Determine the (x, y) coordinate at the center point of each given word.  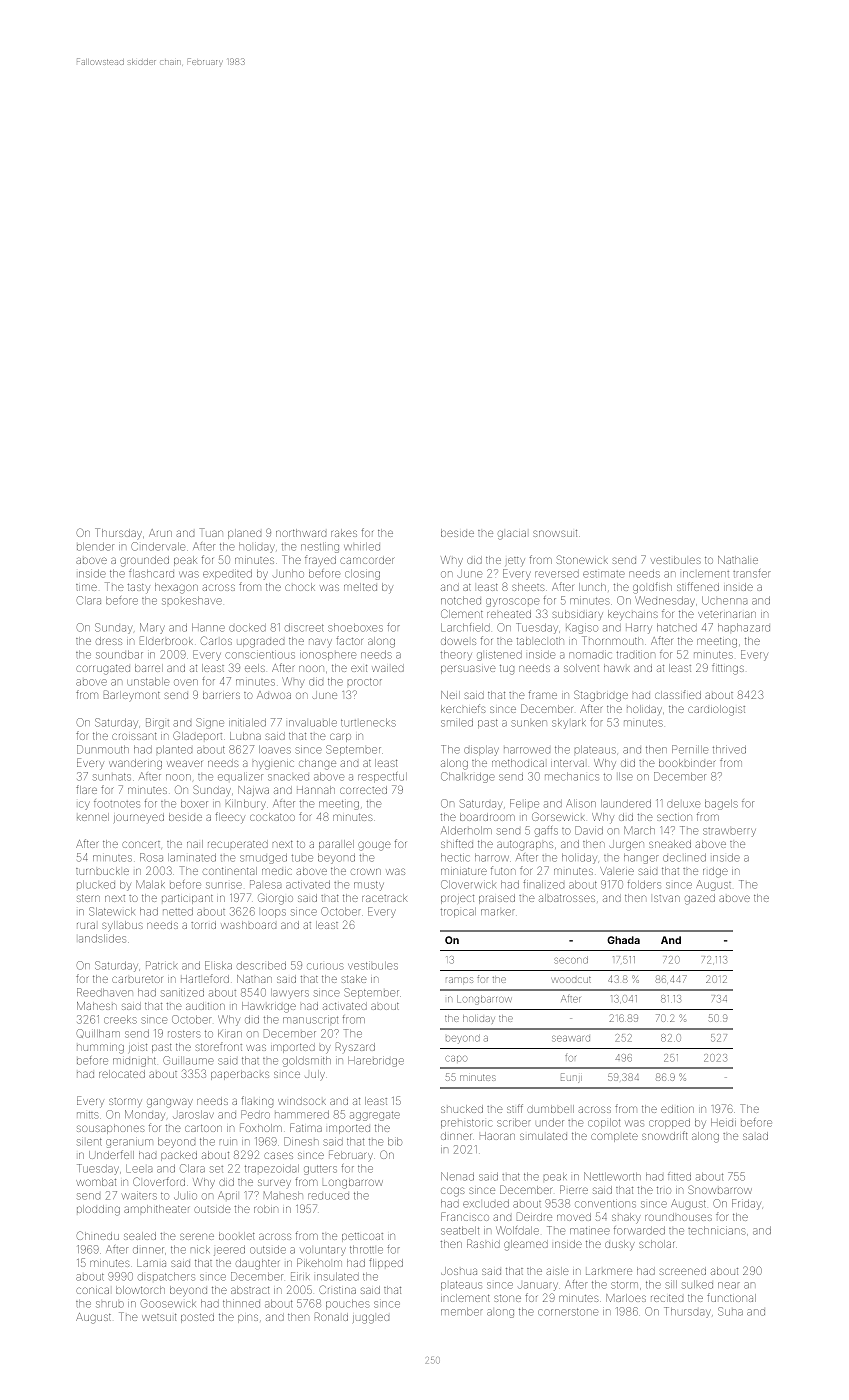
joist (138, 1048)
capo (456, 1059)
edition (677, 1109)
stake (354, 979)
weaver (184, 763)
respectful (382, 777)
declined (684, 858)
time (86, 587)
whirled (362, 547)
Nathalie (738, 560)
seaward (571, 1039)
